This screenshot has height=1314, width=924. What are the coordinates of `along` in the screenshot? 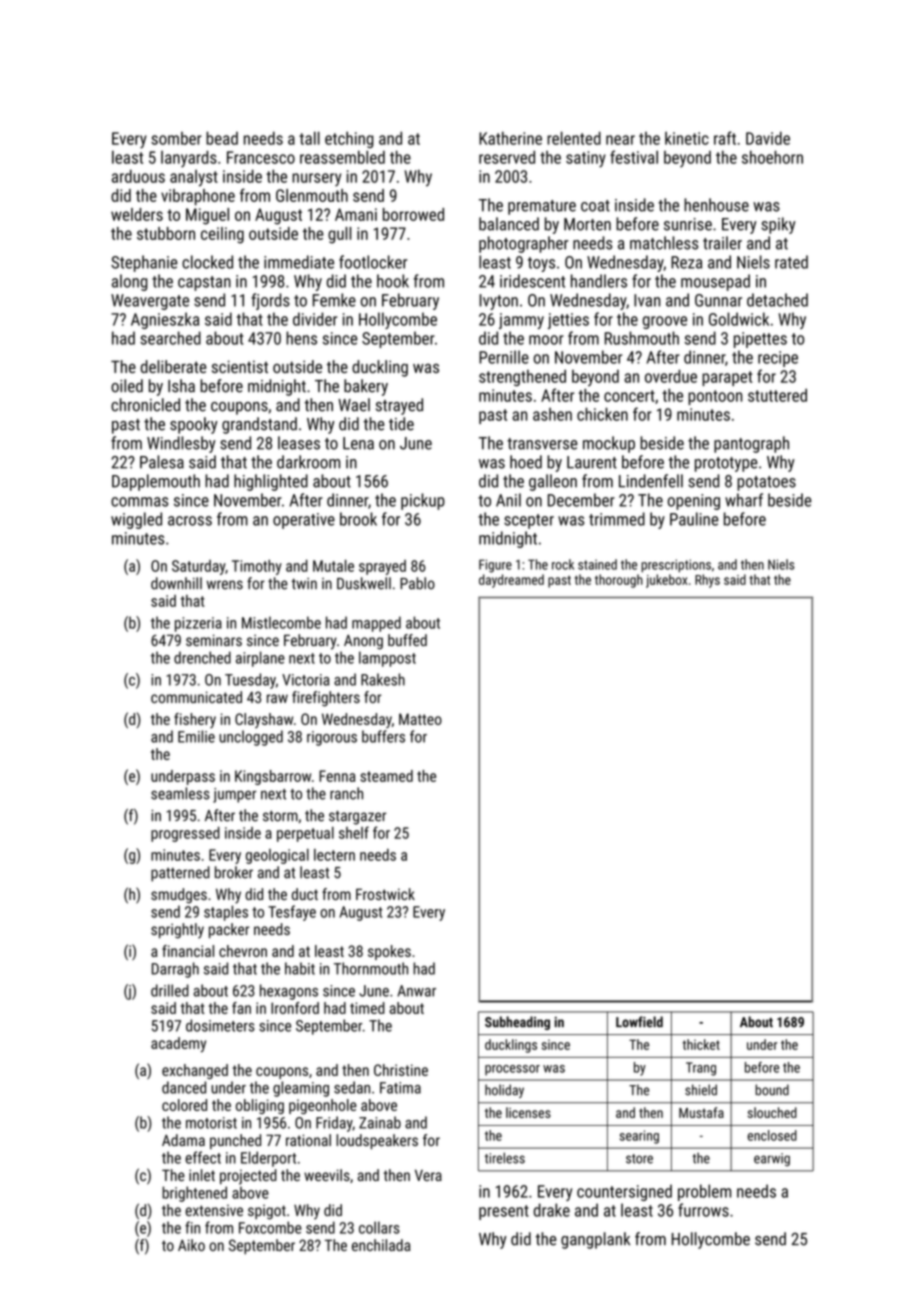 It's located at (130, 282).
